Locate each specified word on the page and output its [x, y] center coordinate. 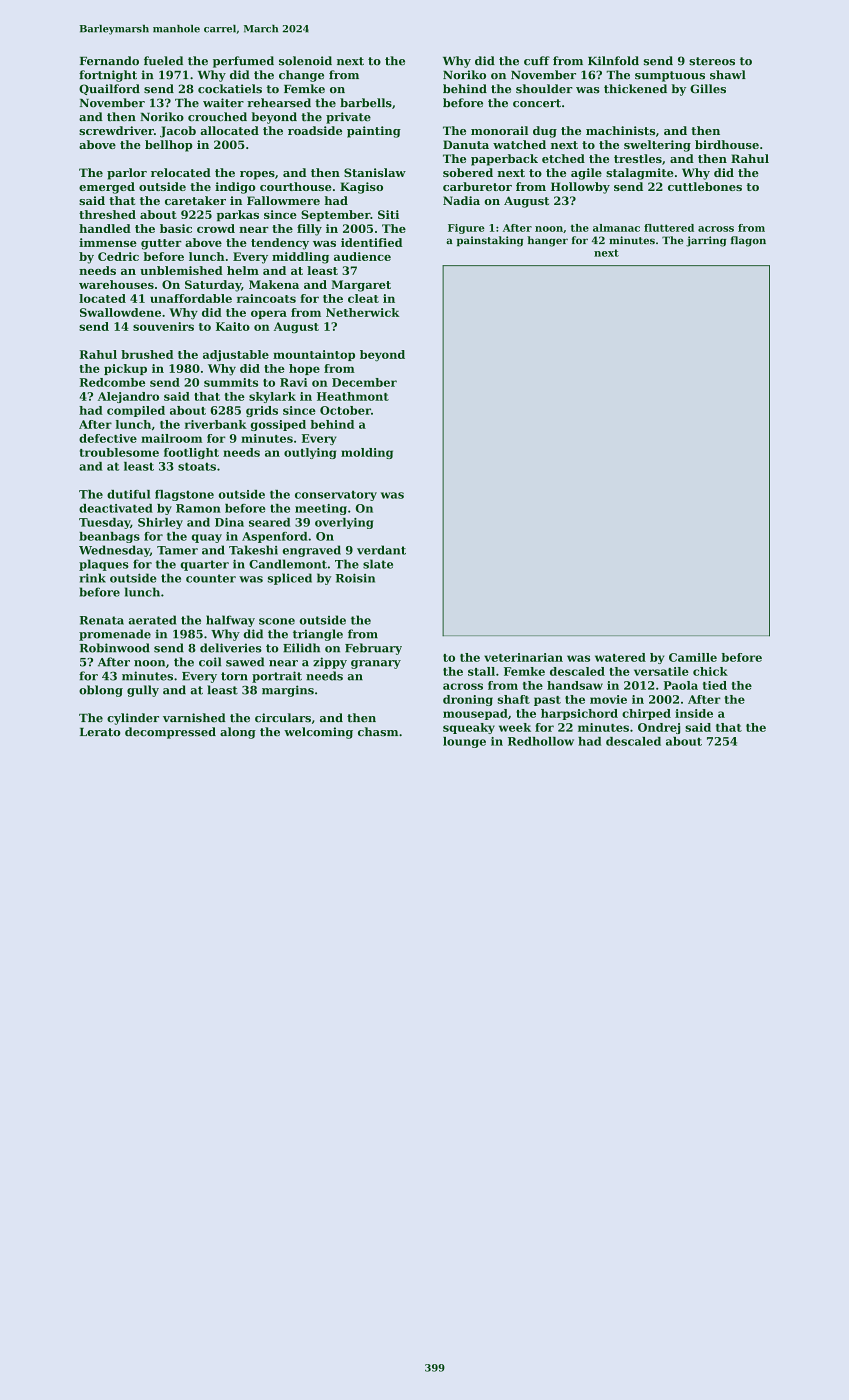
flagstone [184, 495]
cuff [537, 61]
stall [481, 671]
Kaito [233, 326]
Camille [693, 657]
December [364, 382]
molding [367, 453]
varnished [194, 718]
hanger [547, 241]
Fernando [109, 61]
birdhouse [727, 144]
